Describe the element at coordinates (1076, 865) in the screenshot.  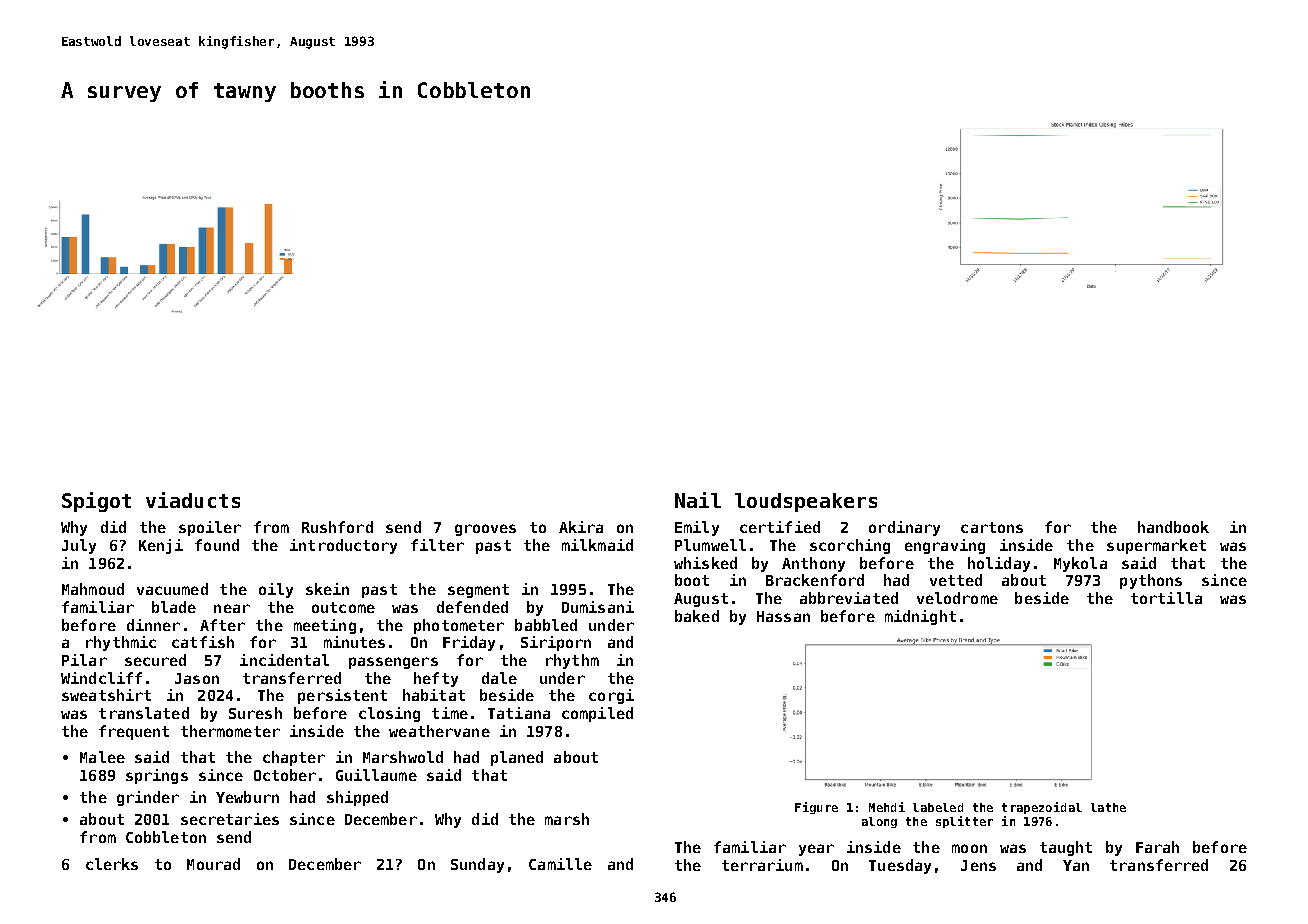
I see `Yan` at that location.
